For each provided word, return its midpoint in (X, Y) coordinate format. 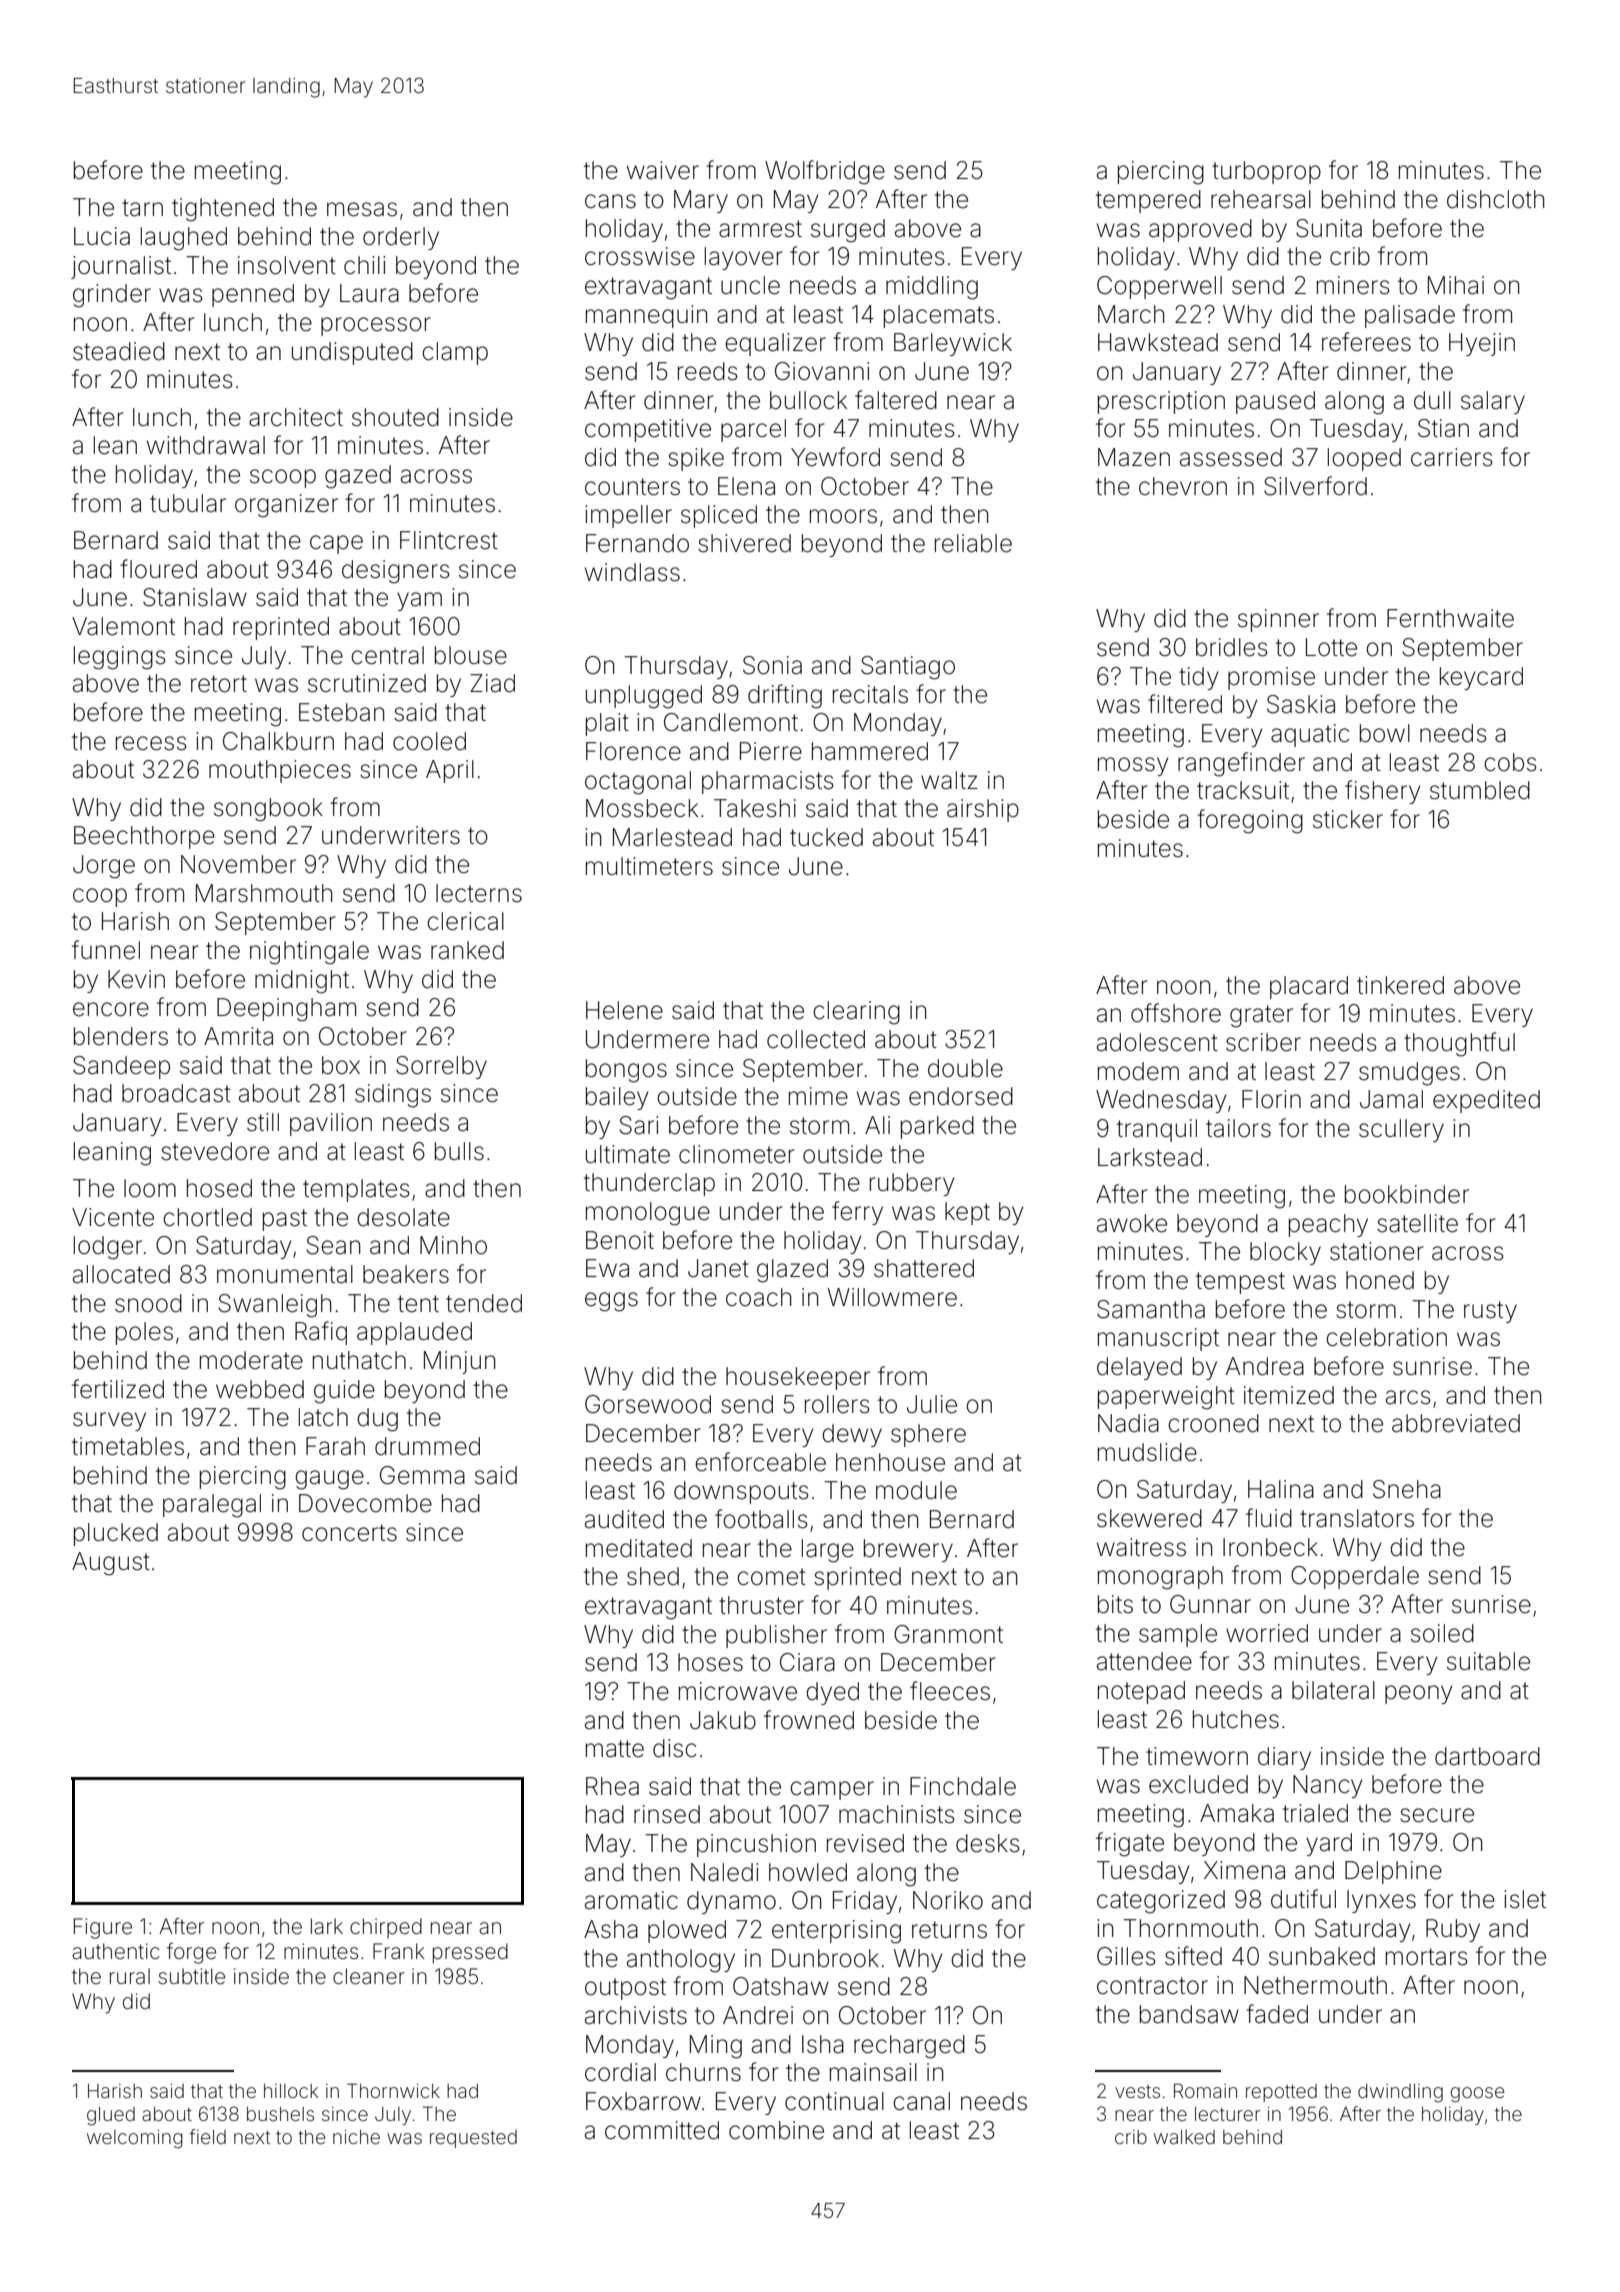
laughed (184, 239)
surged (848, 231)
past (285, 1220)
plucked (116, 1534)
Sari (639, 1125)
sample (1178, 1635)
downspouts (741, 1492)
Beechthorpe (144, 837)
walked (1184, 2137)
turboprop (1266, 172)
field (207, 2136)
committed (662, 2130)
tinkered (1400, 985)
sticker (1348, 819)
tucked (826, 837)
